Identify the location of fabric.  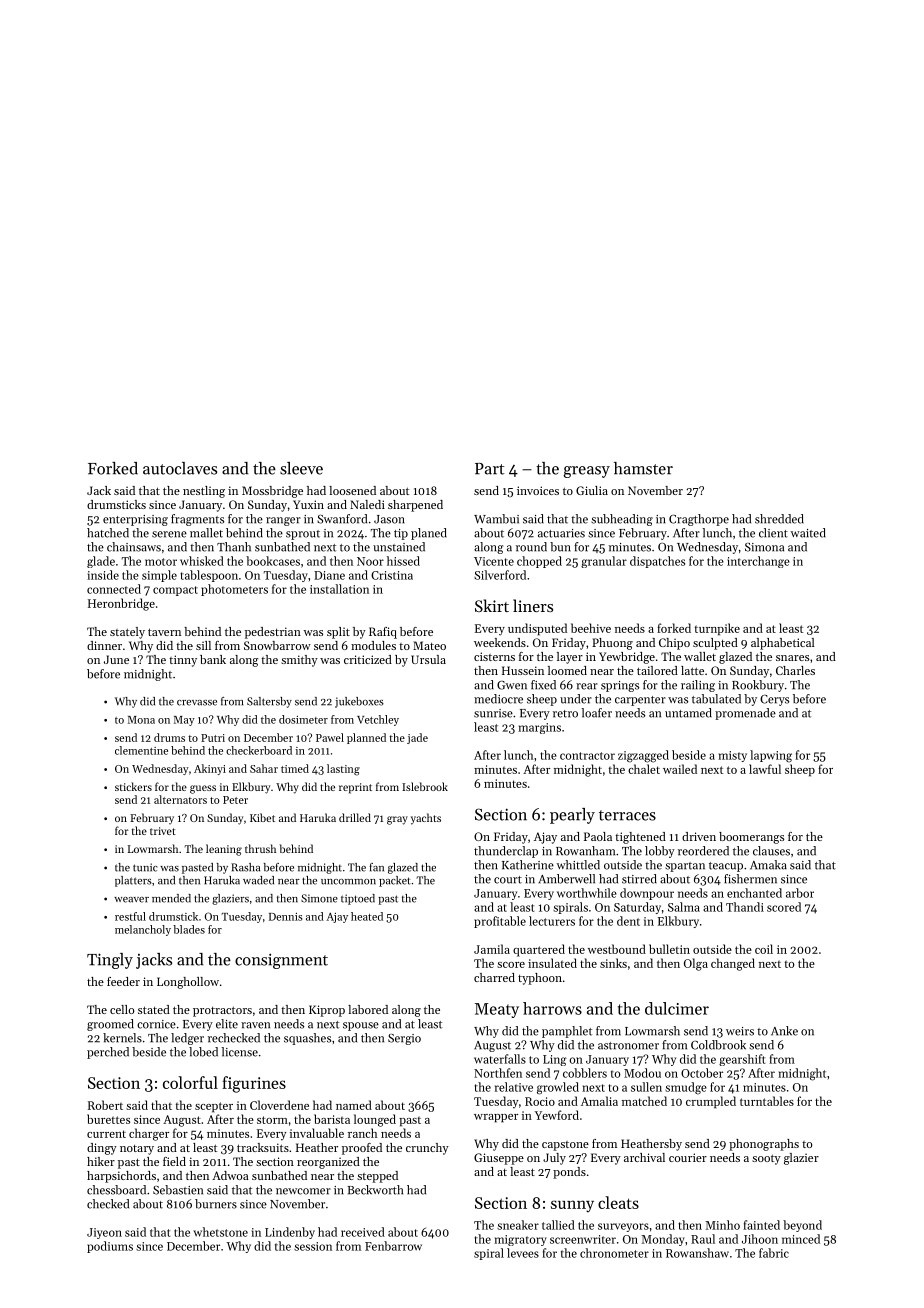
(774, 1253).
